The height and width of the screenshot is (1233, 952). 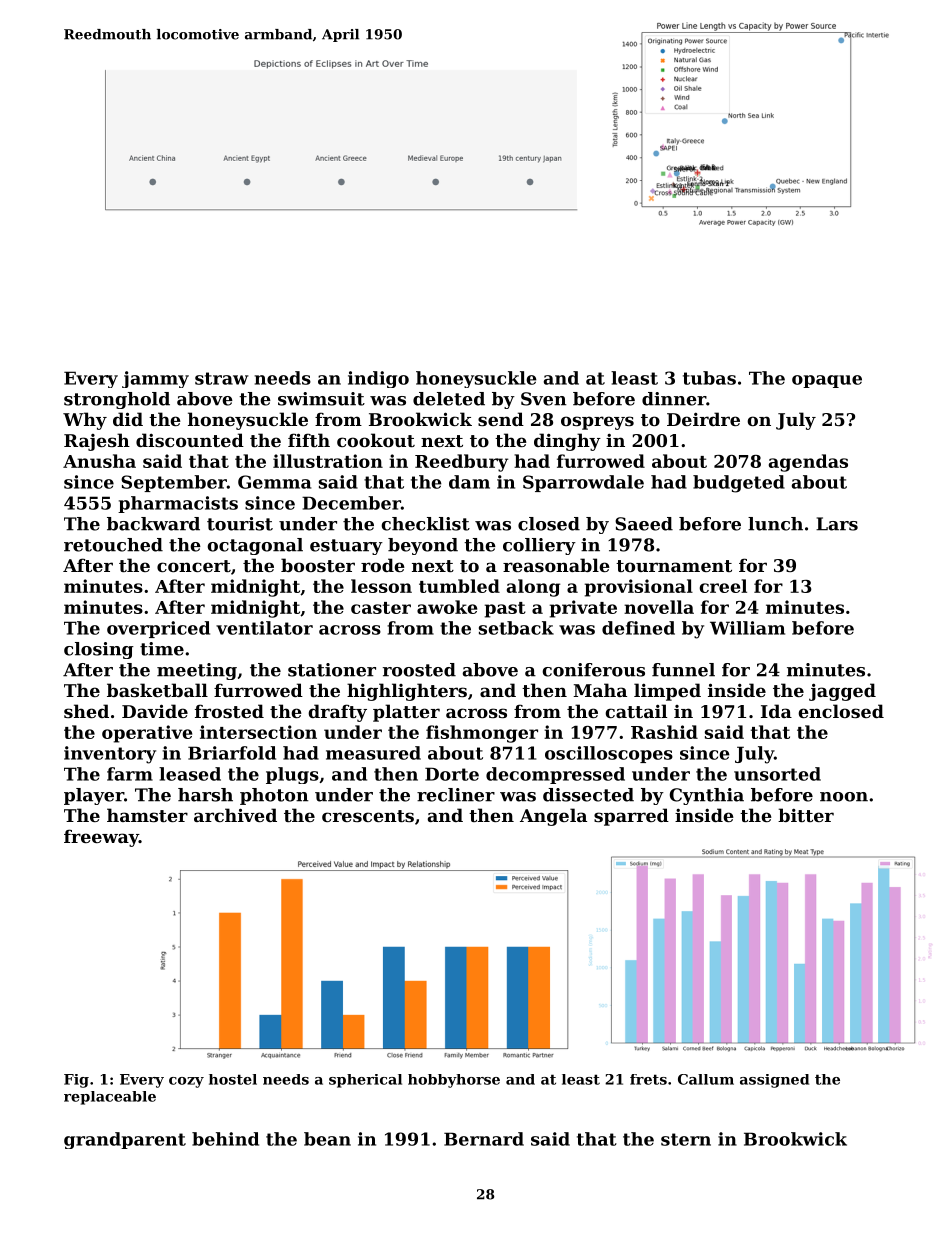 What do you see at coordinates (544, 399) in the screenshot?
I see `Sven` at bounding box center [544, 399].
